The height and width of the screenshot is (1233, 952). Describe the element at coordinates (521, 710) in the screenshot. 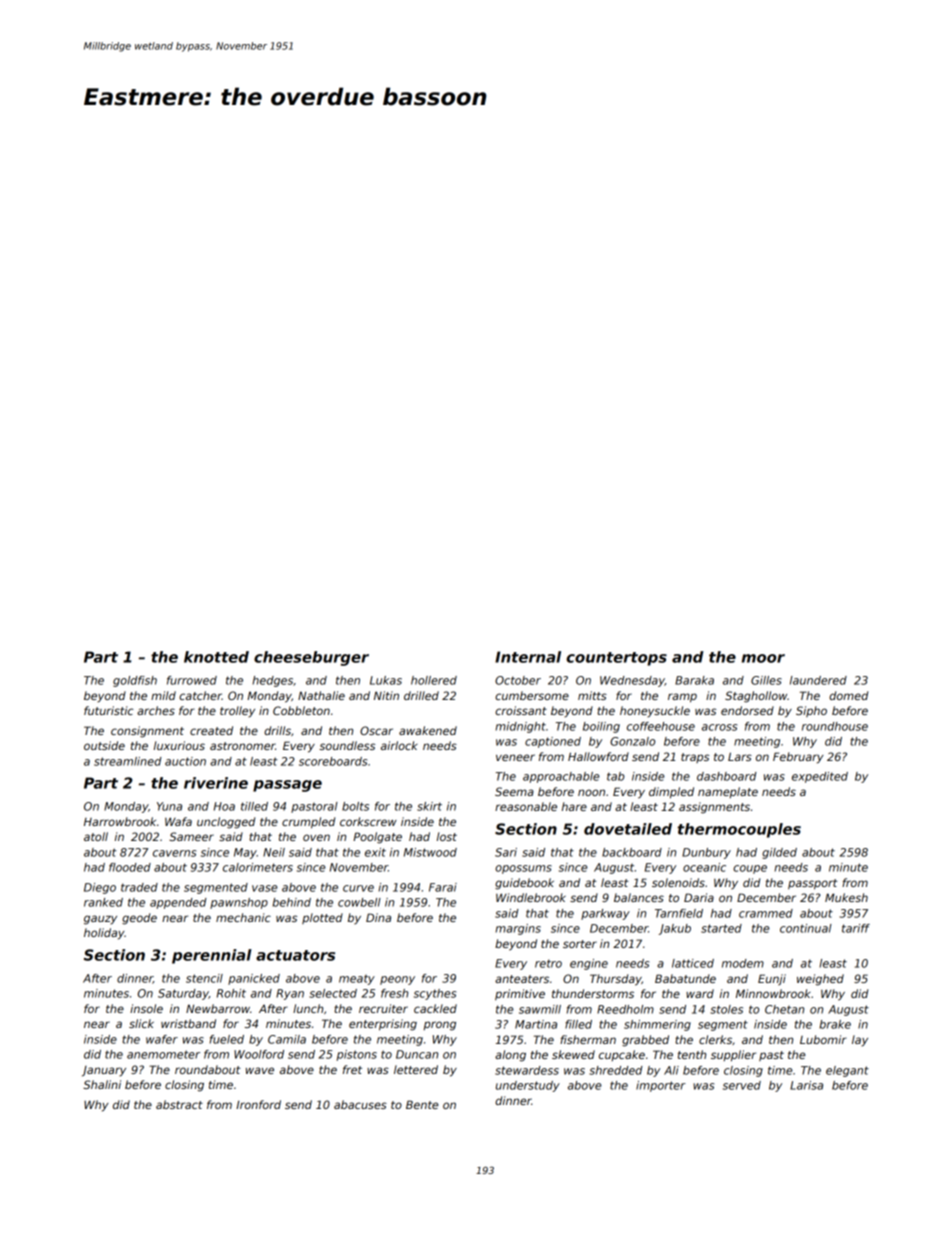

I see `croissant` at that location.
